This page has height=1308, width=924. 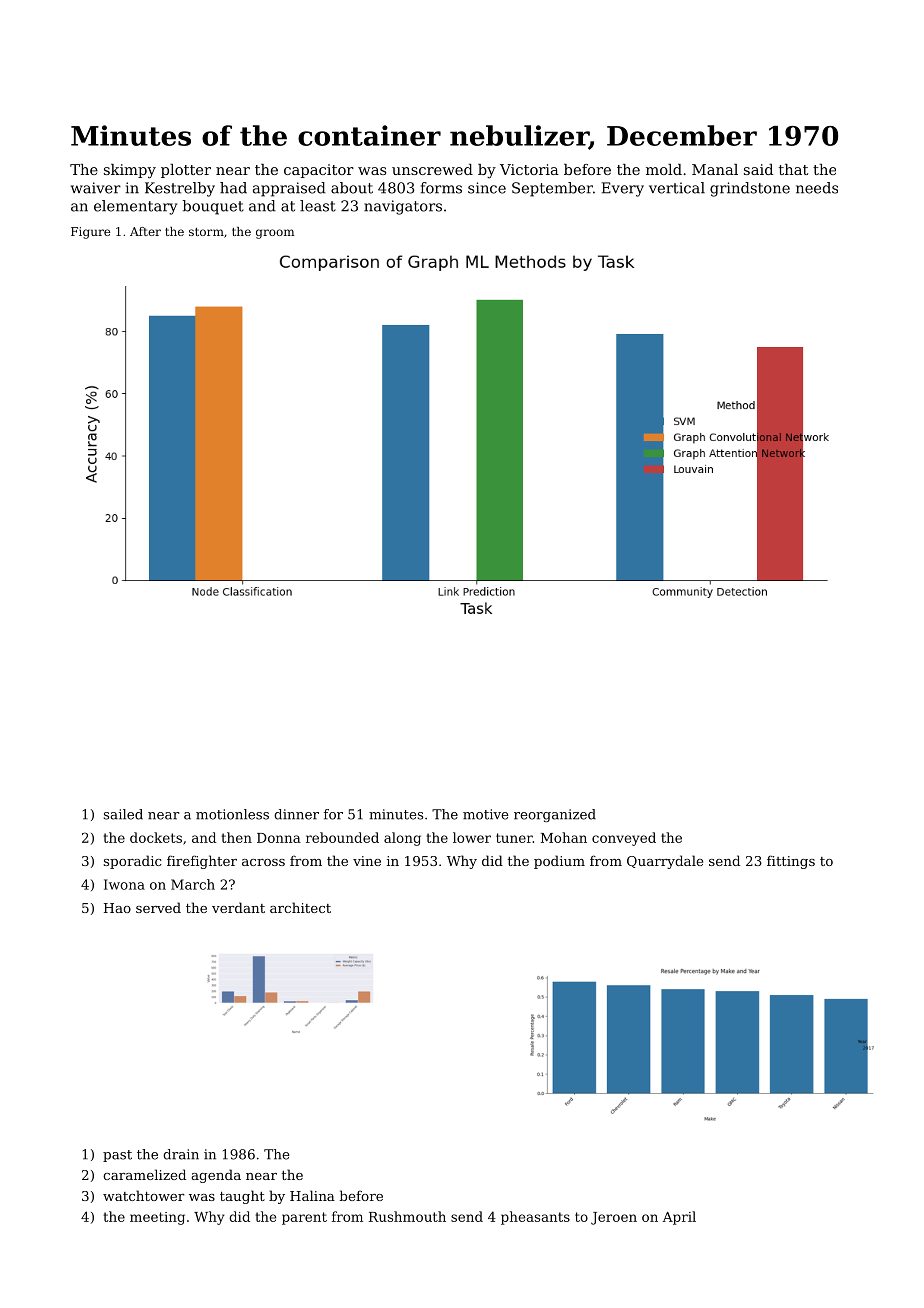 I want to click on served, so click(x=158, y=907).
